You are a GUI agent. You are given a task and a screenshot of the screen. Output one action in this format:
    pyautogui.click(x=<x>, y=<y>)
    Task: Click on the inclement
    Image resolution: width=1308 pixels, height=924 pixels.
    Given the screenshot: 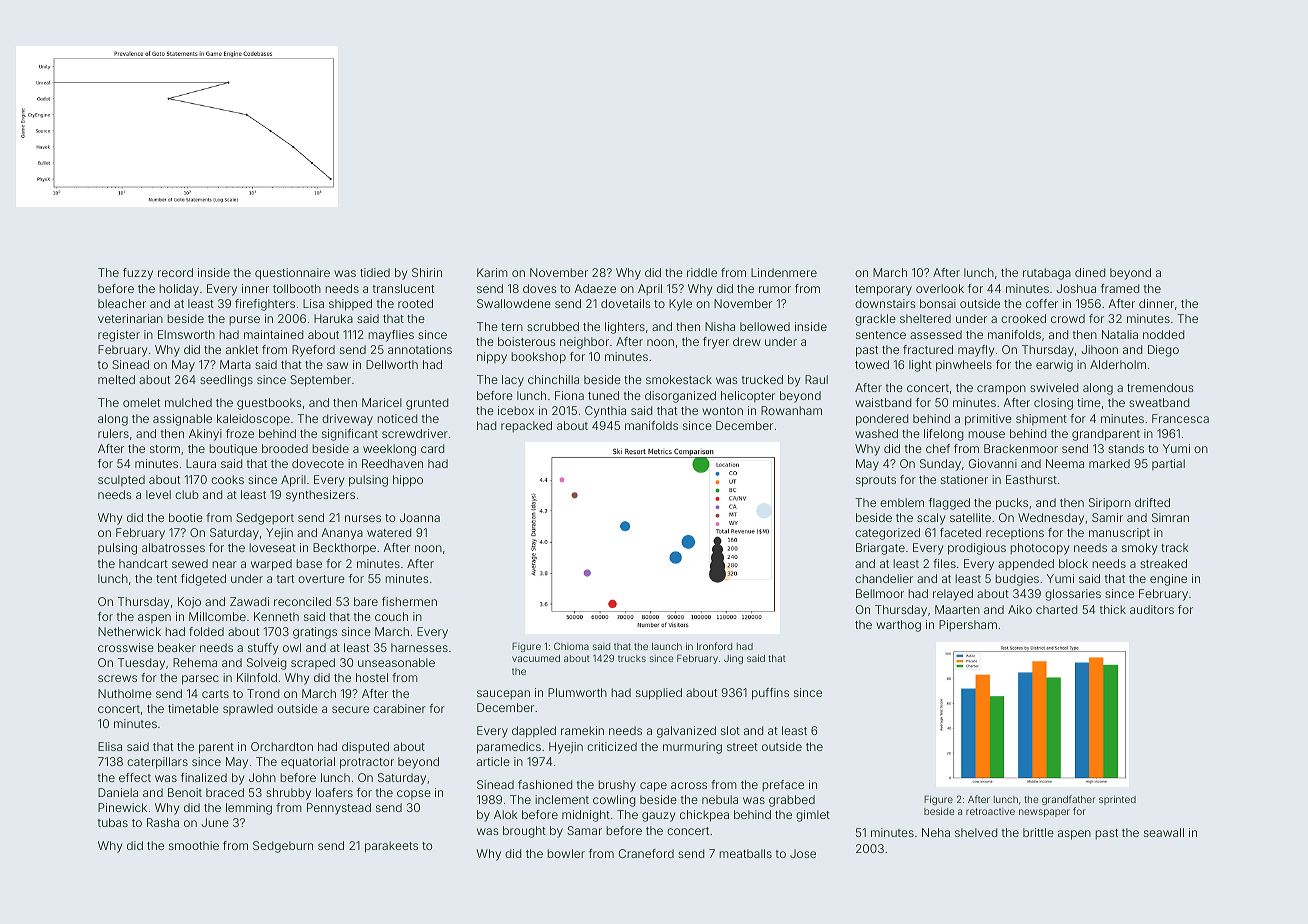 What is the action you would take?
    pyautogui.click(x=562, y=799)
